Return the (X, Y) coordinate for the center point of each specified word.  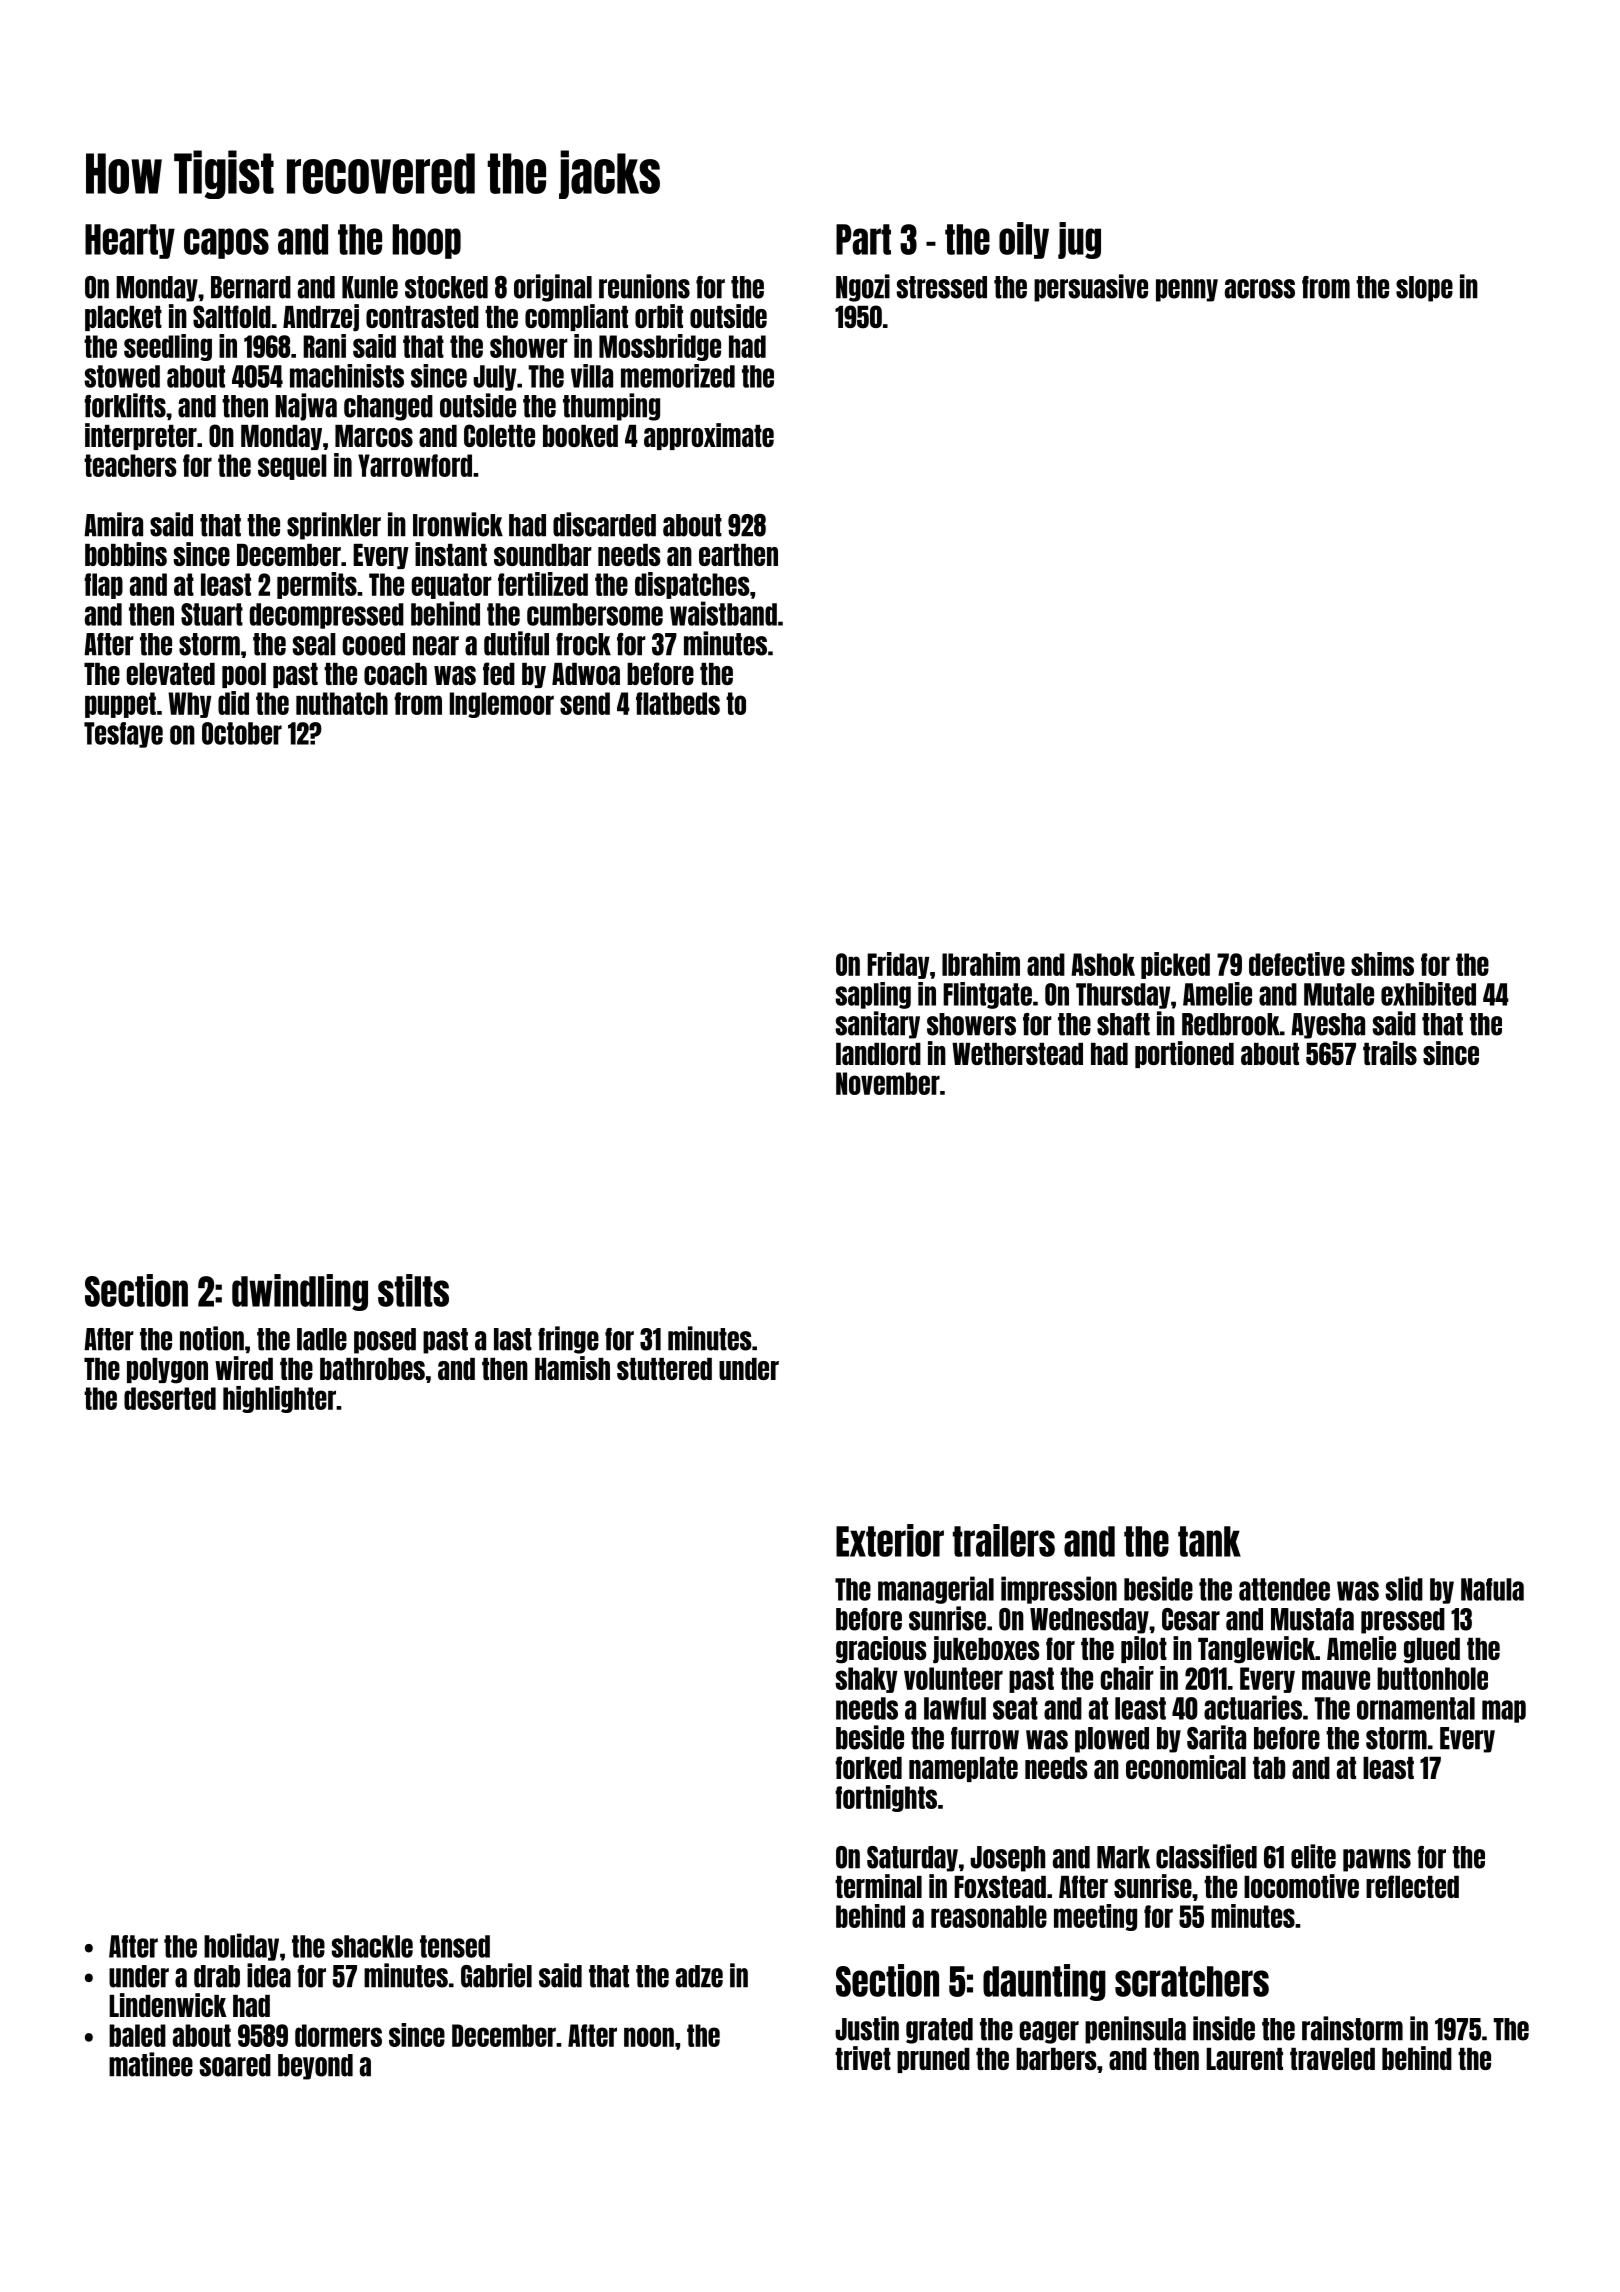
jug (1079, 240)
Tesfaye (123, 735)
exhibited (1428, 994)
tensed (455, 1946)
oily (1024, 240)
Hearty (130, 241)
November (888, 1083)
